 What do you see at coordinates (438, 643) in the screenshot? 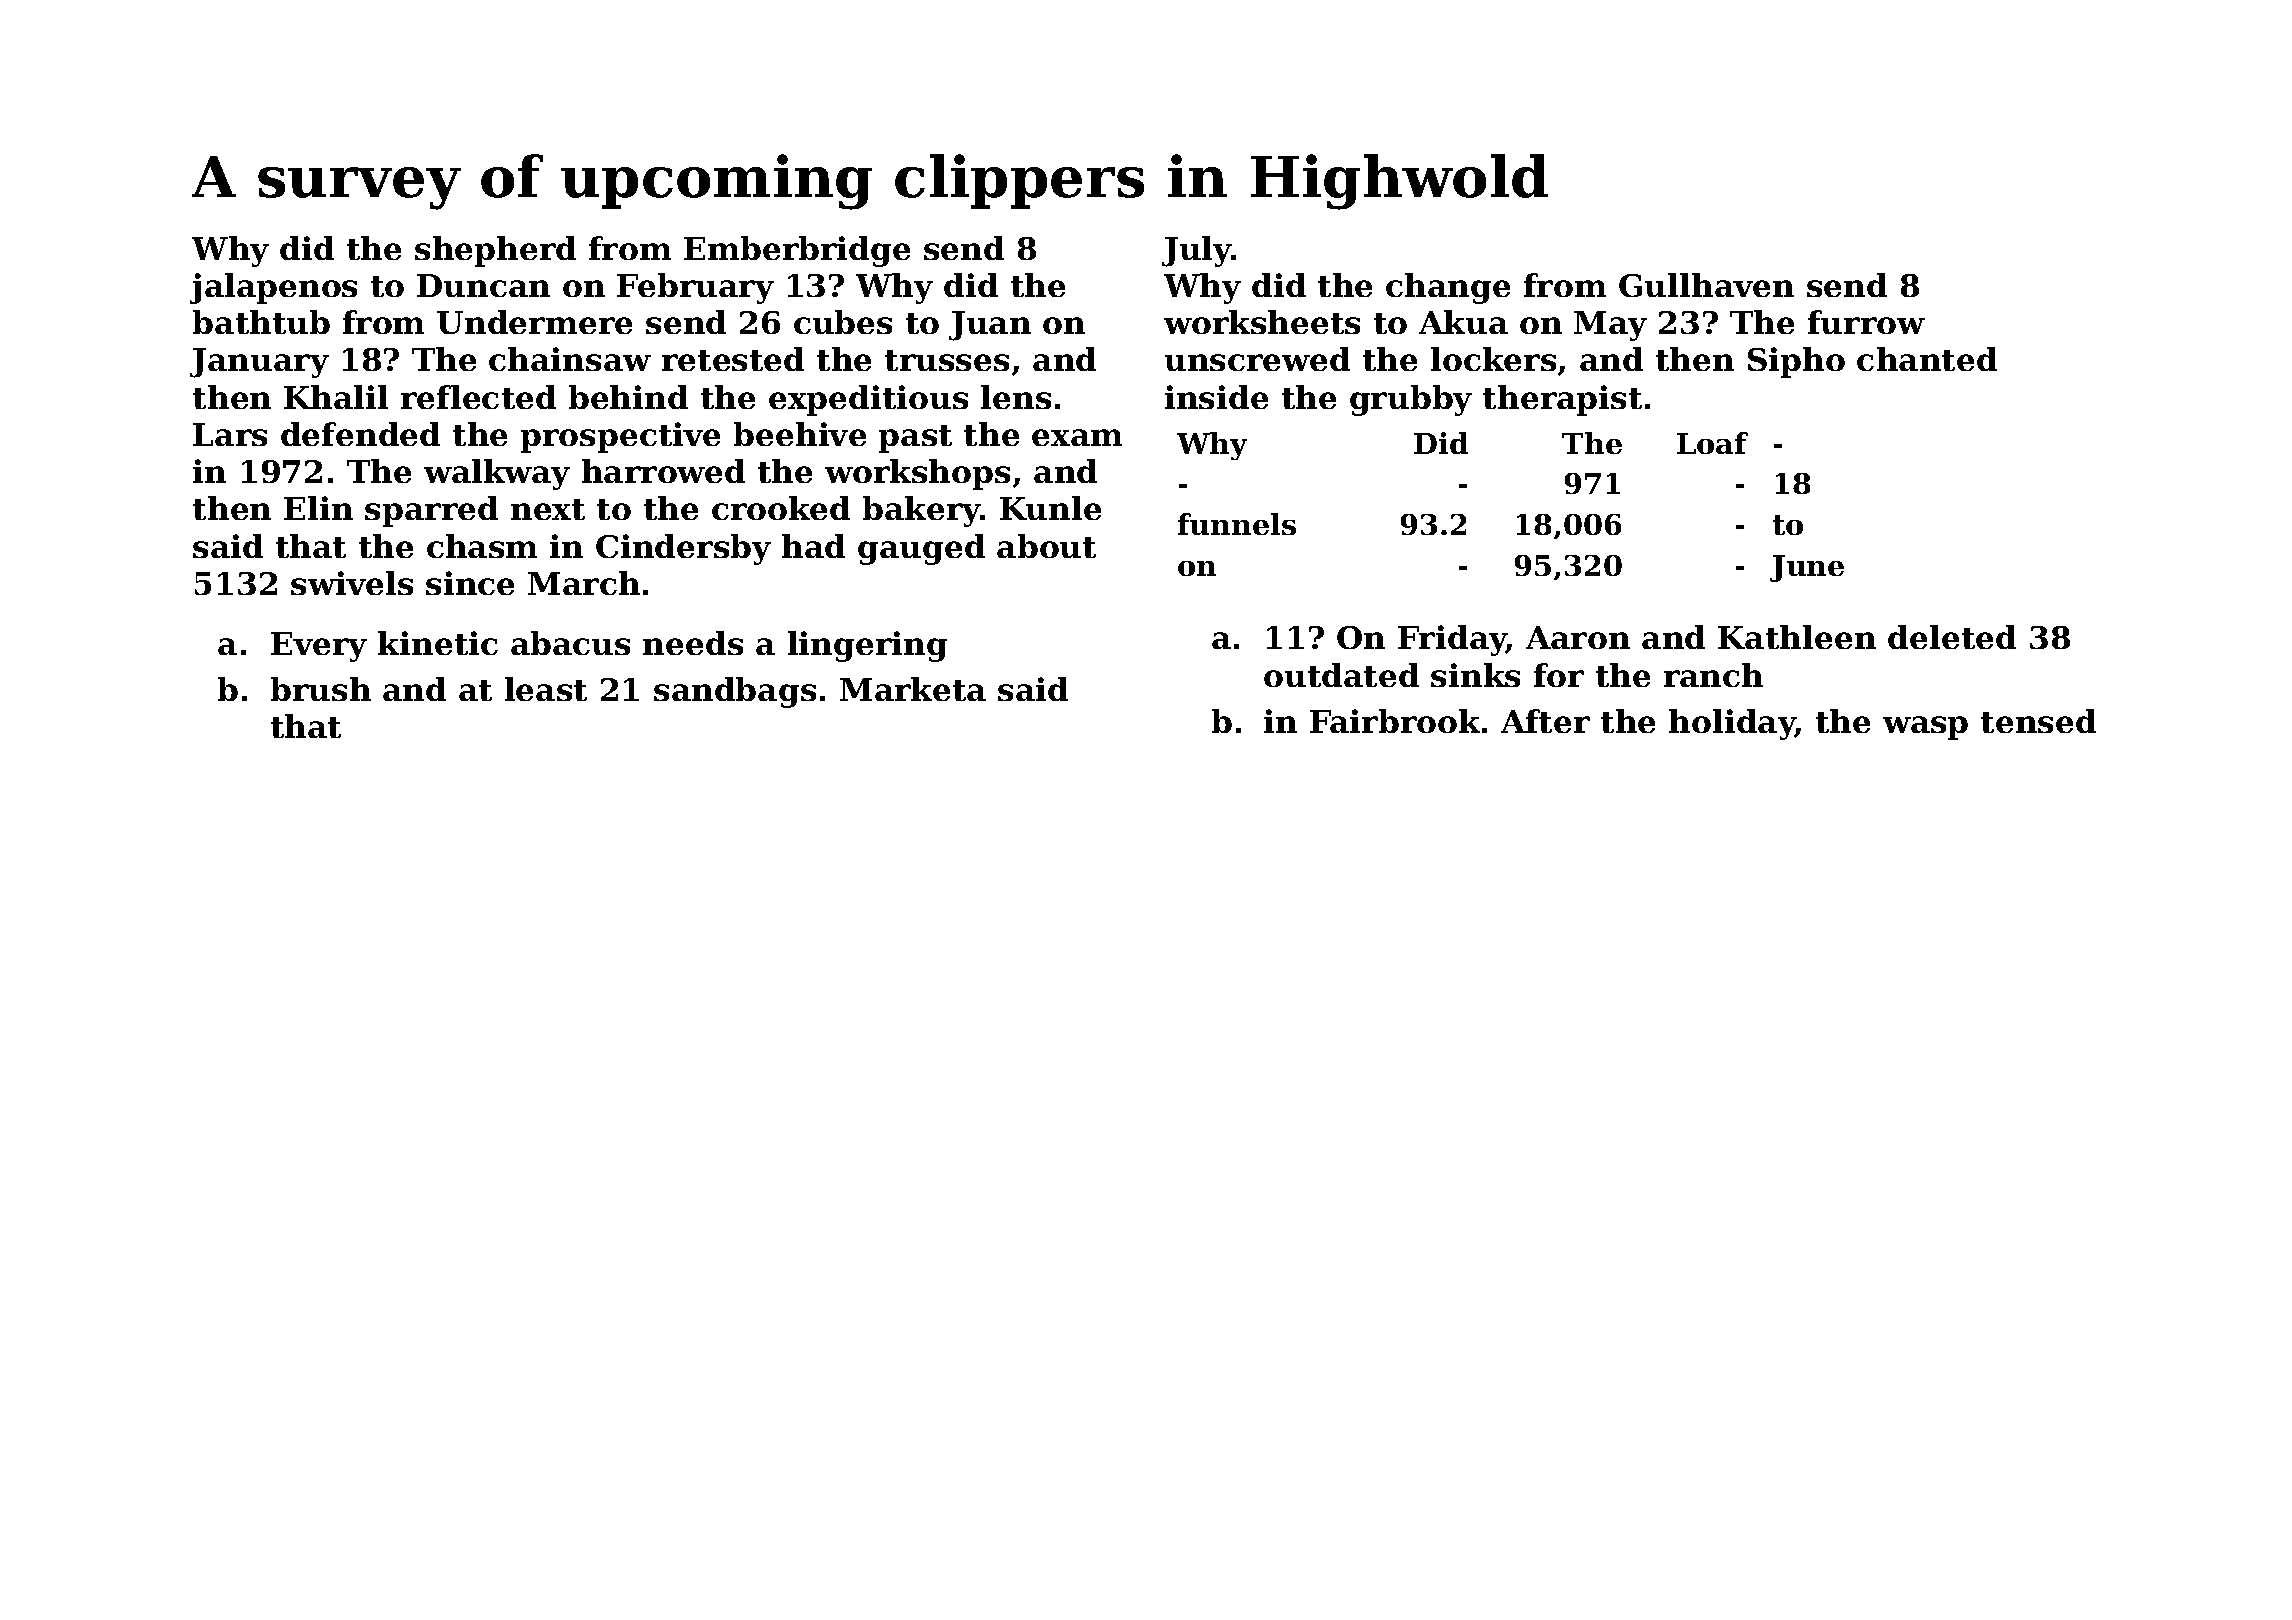
I see `kinetic` at bounding box center [438, 643].
